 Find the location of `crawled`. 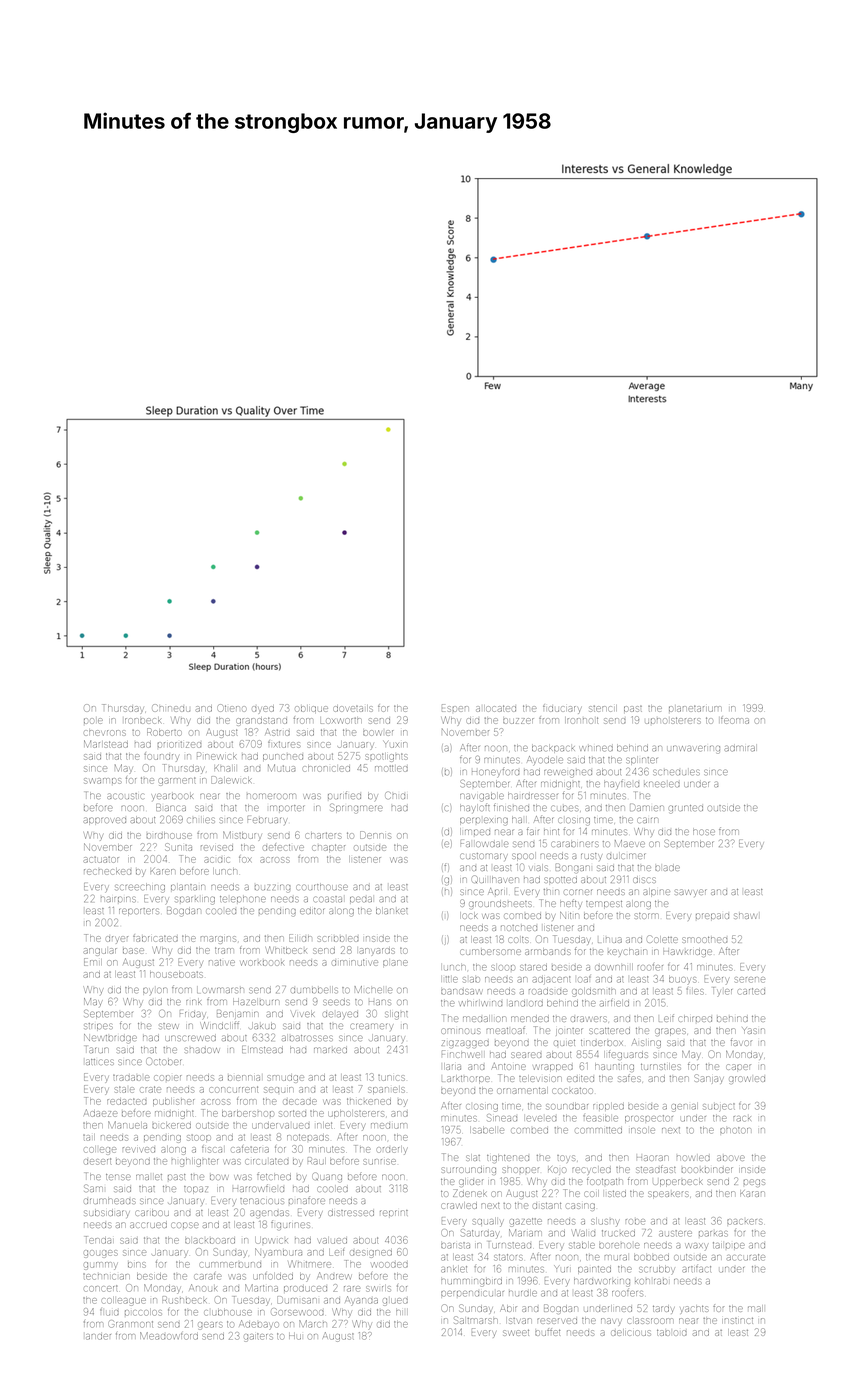

crawled is located at coordinates (459, 1206).
